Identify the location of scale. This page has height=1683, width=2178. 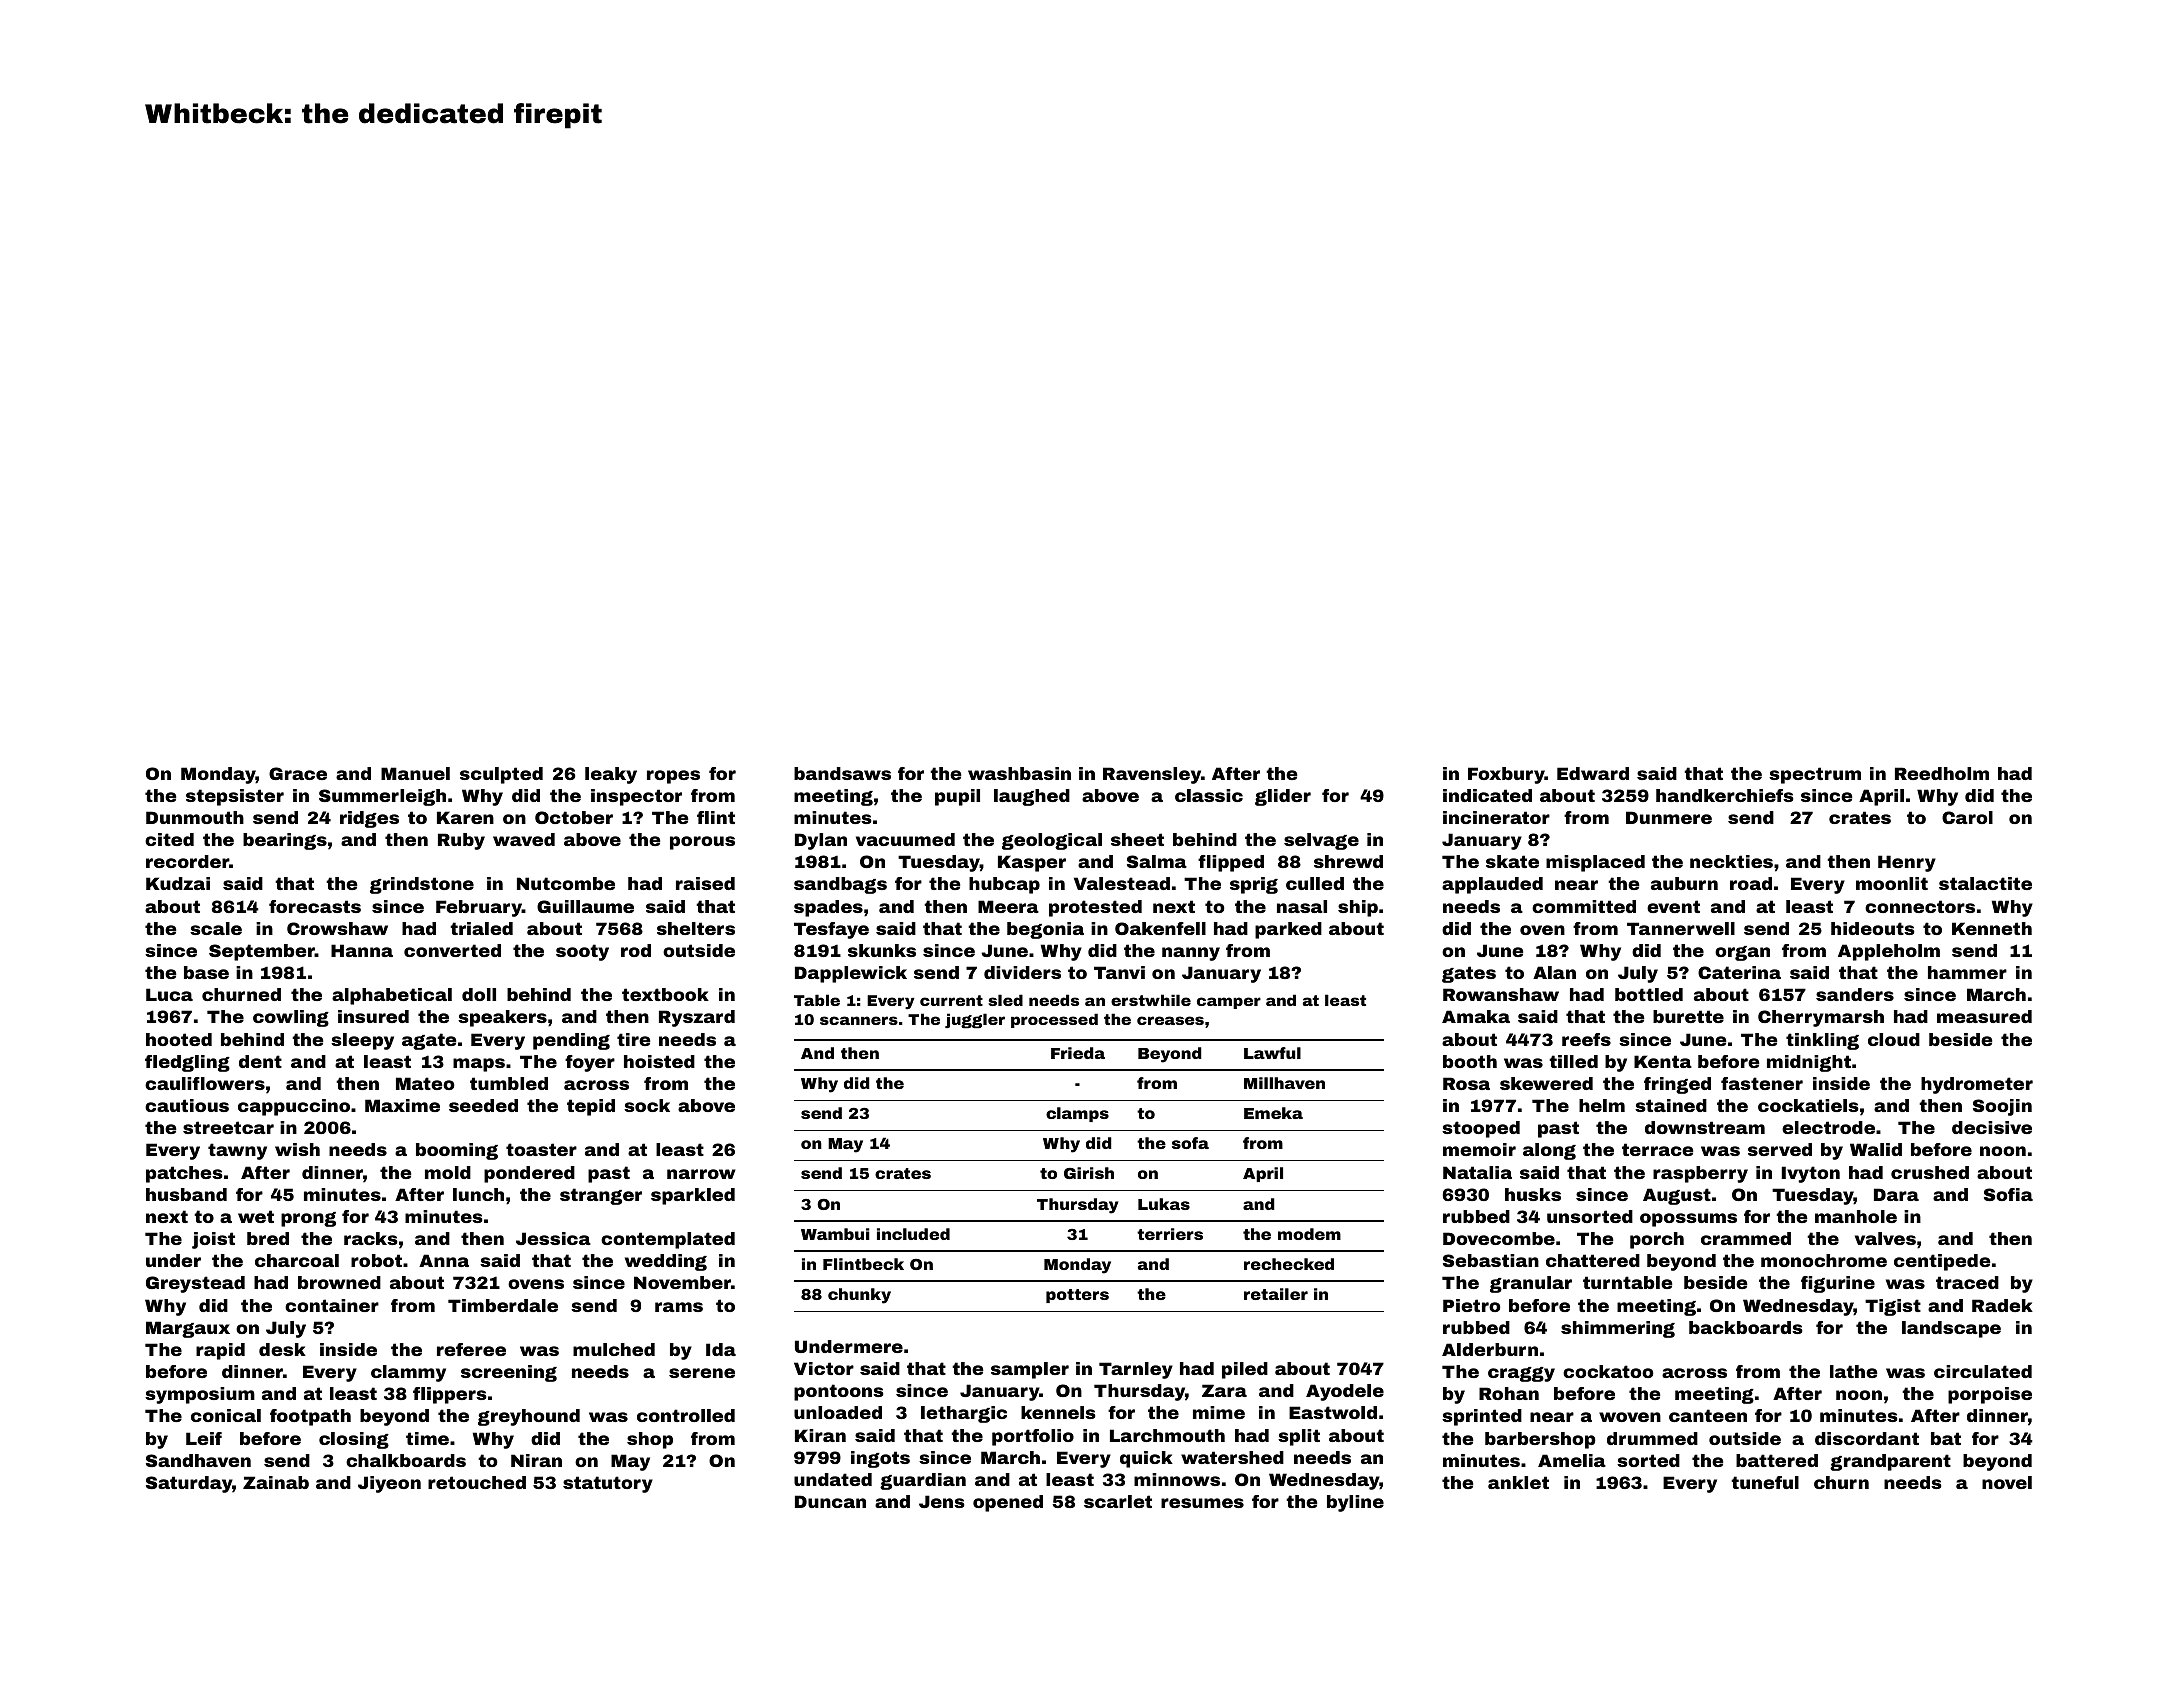
(216, 928).
